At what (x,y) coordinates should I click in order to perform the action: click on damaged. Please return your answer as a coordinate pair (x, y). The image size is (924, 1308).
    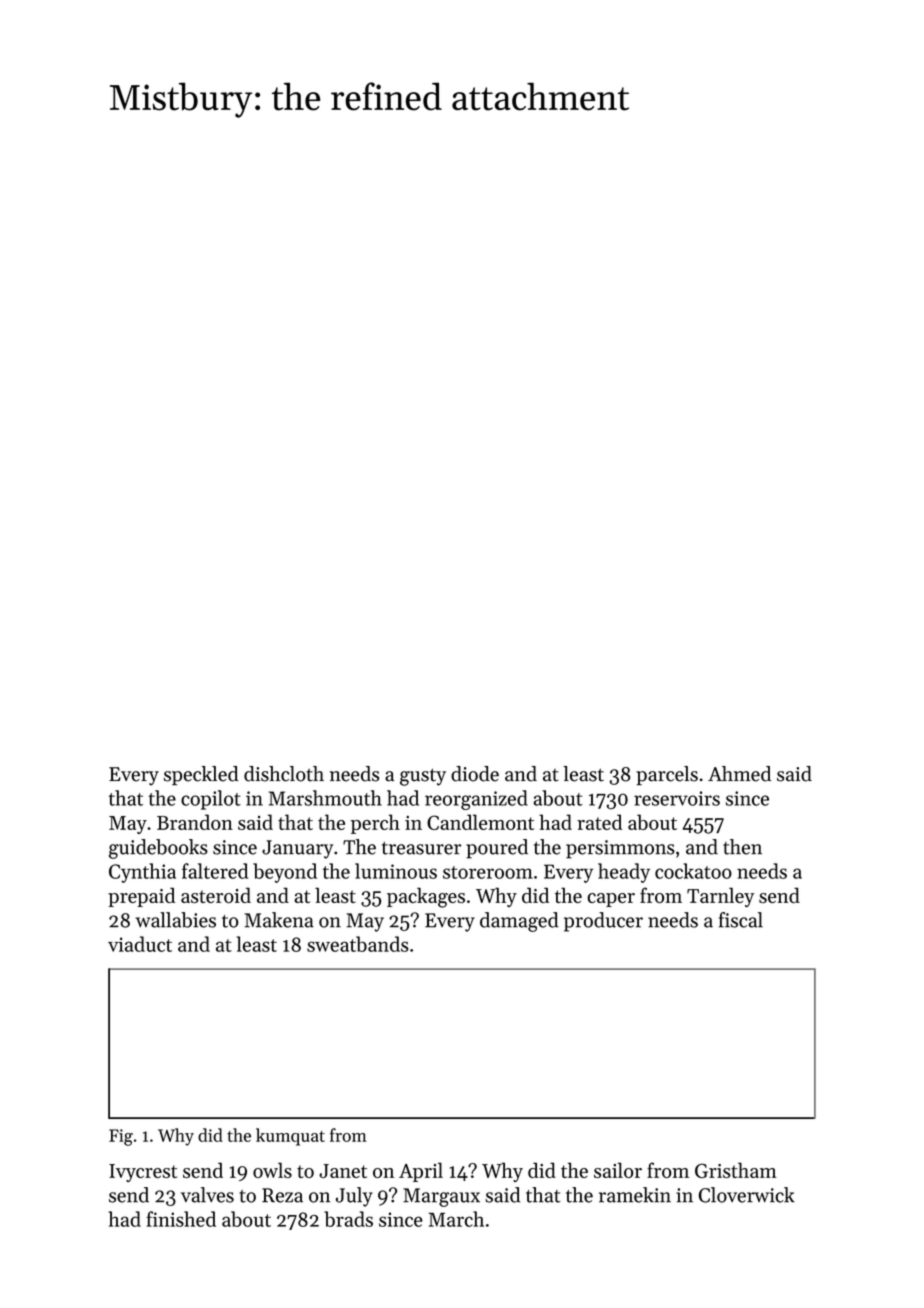
    Looking at the image, I should click on (519, 922).
